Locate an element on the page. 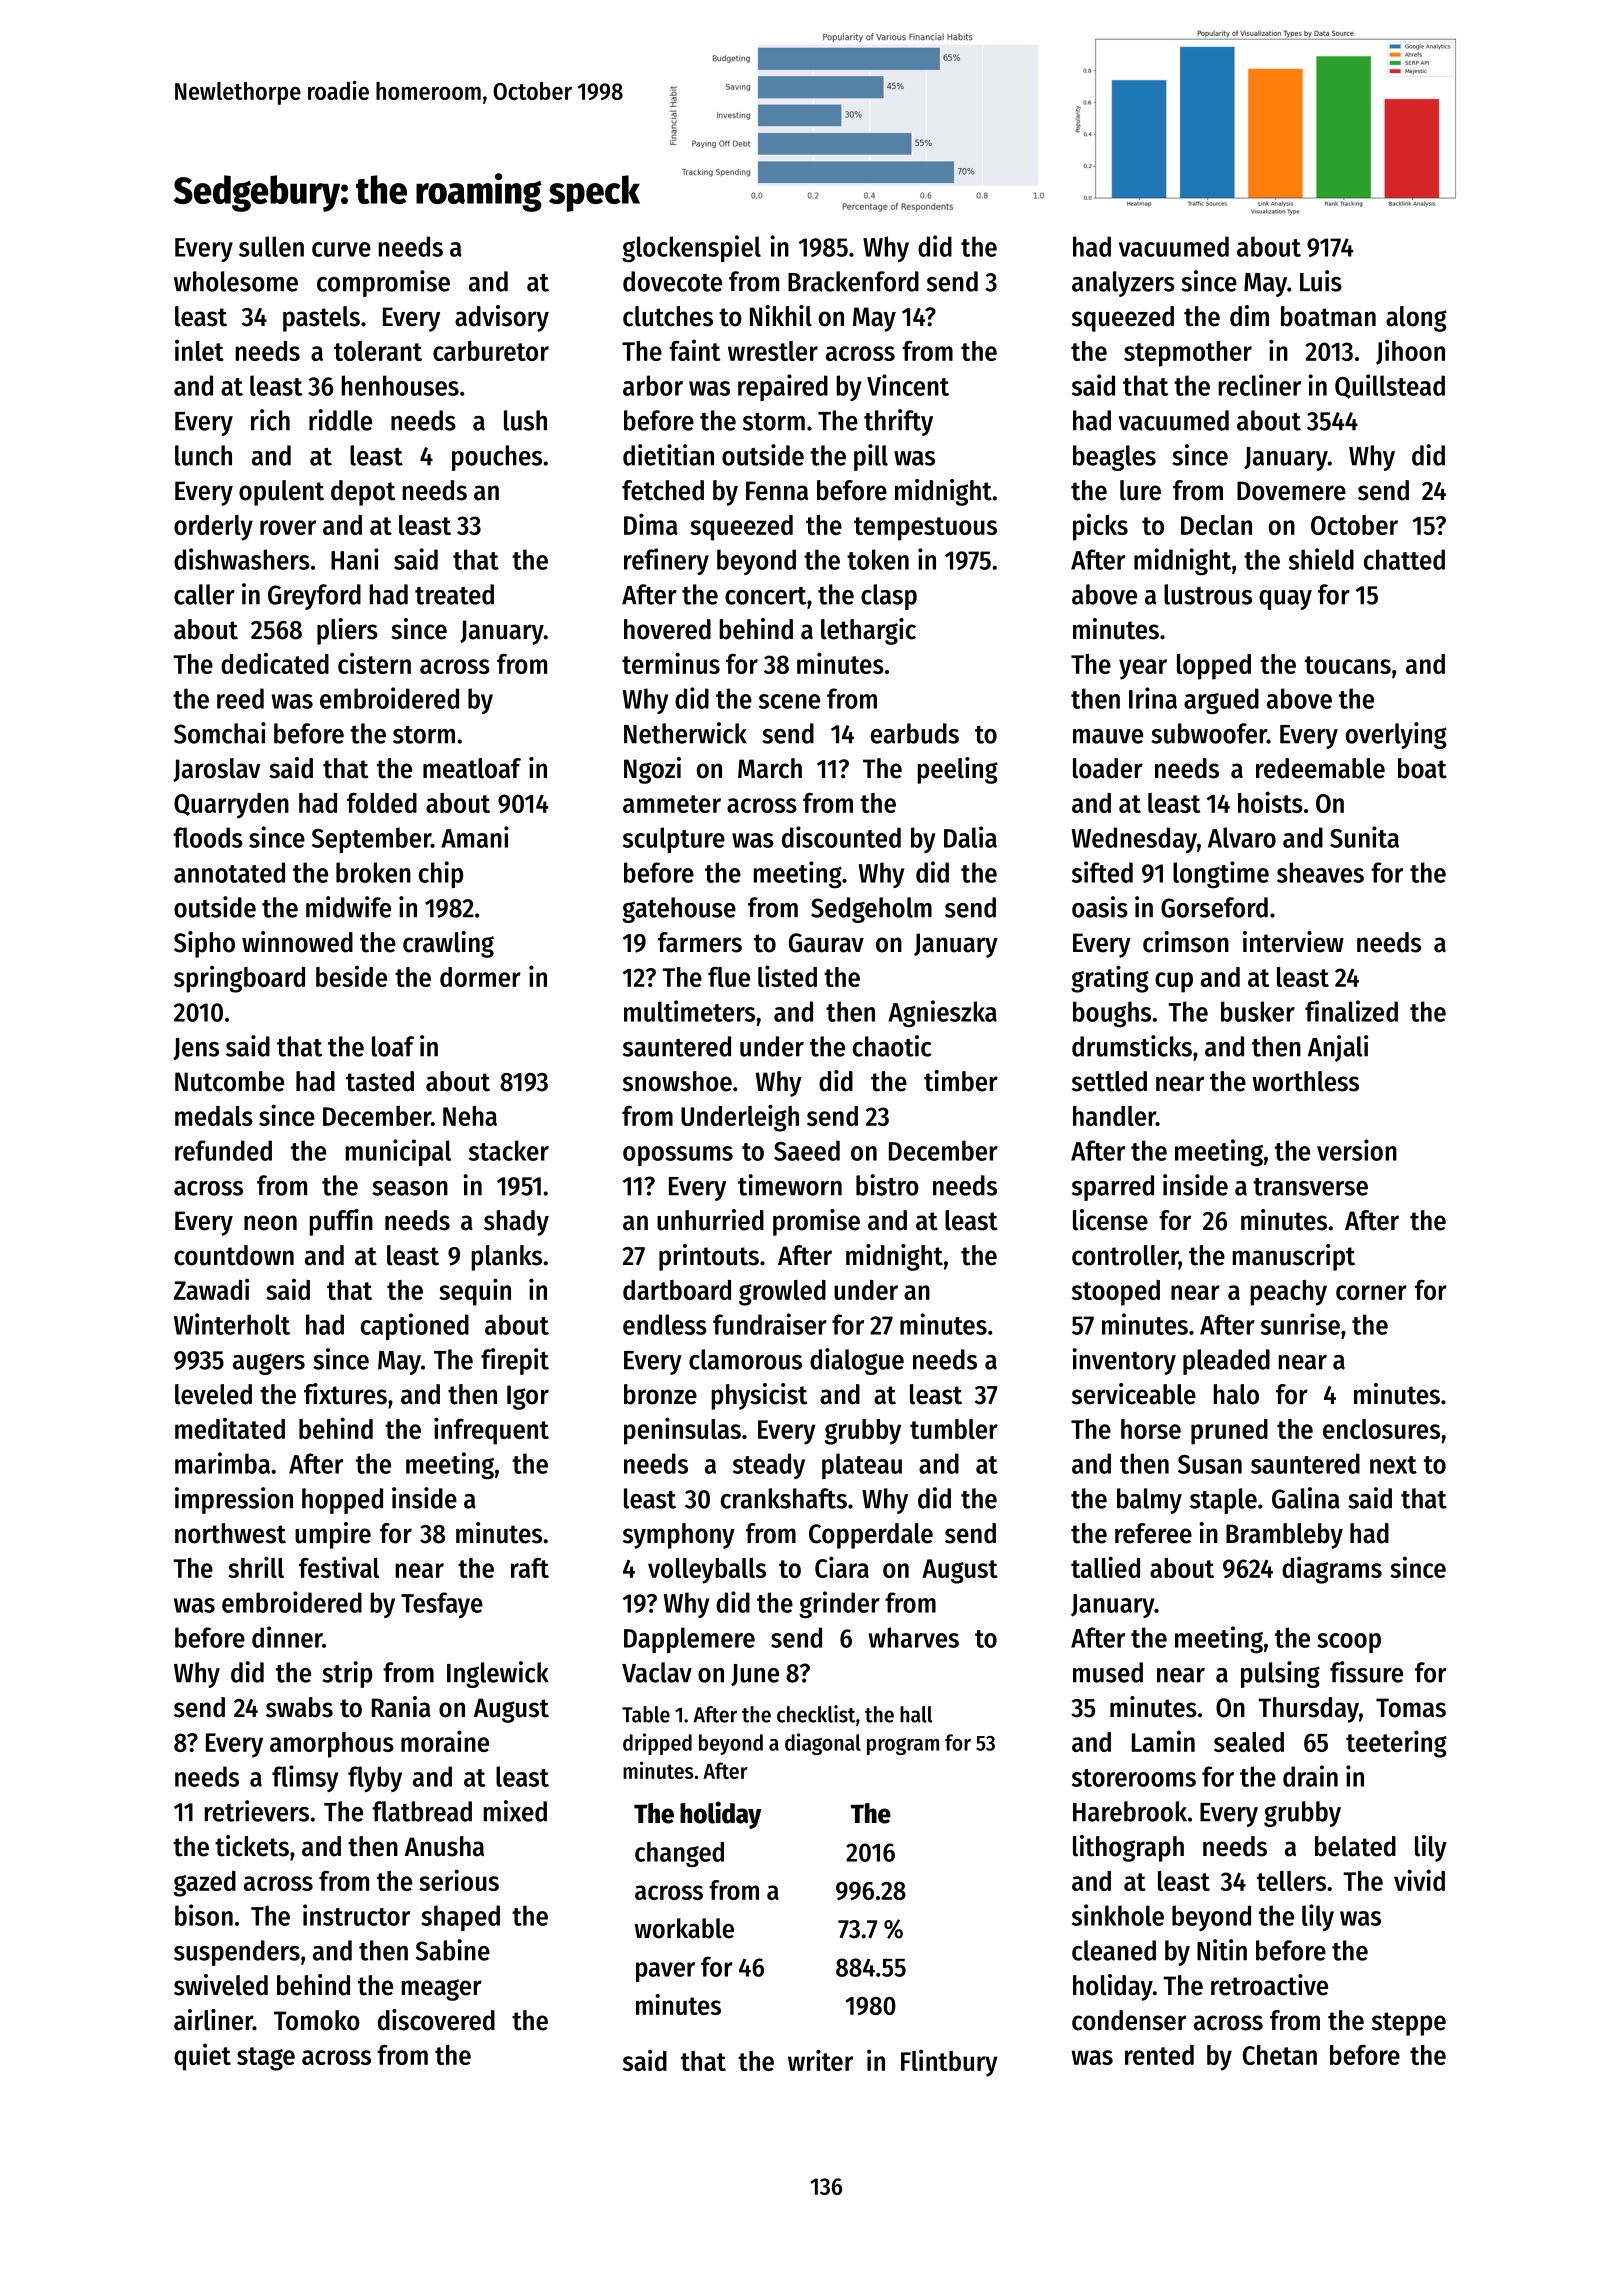 The height and width of the image is (2292, 1620). sullen is located at coordinates (271, 246).
